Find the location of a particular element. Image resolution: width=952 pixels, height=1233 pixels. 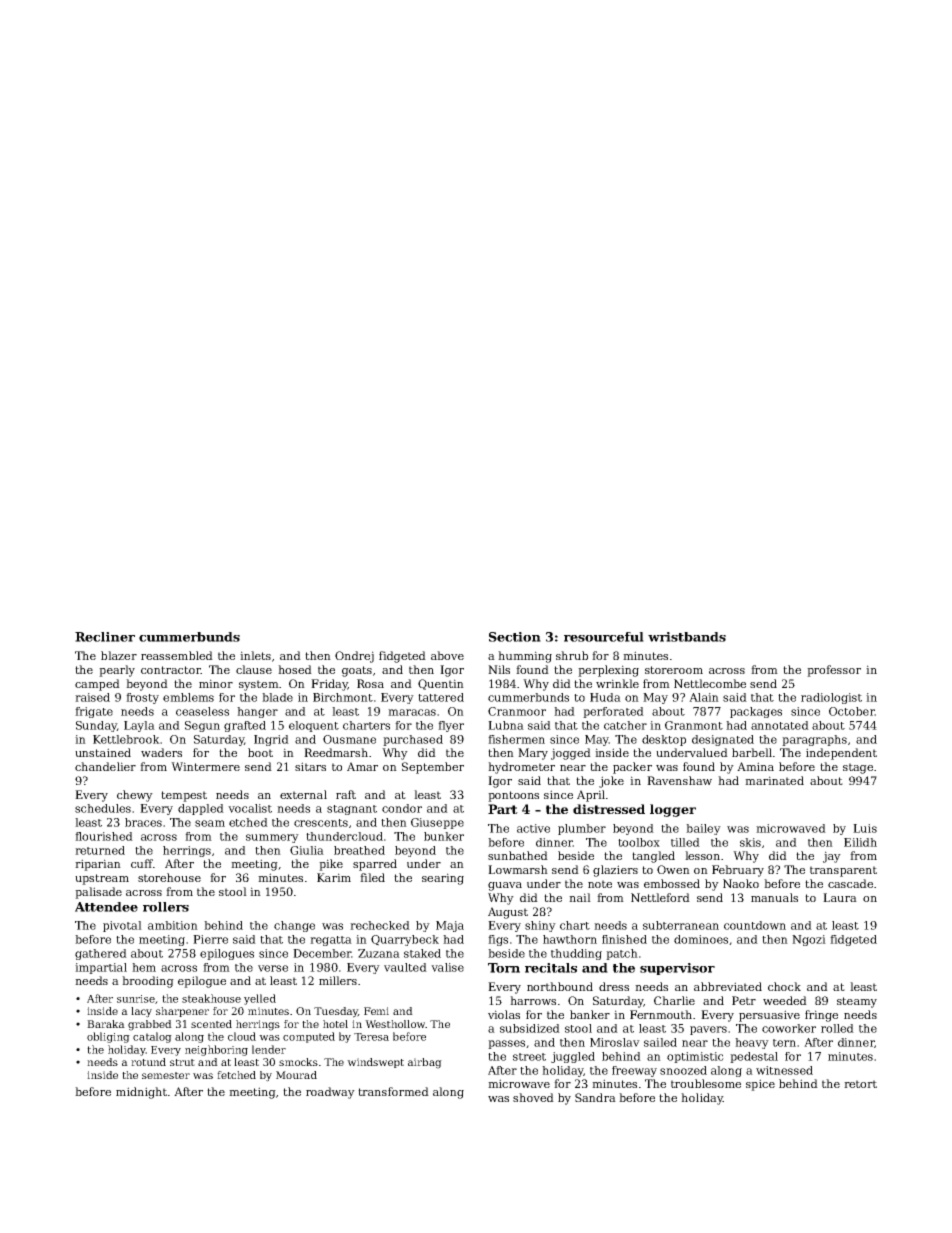

shrub is located at coordinates (572, 655).
